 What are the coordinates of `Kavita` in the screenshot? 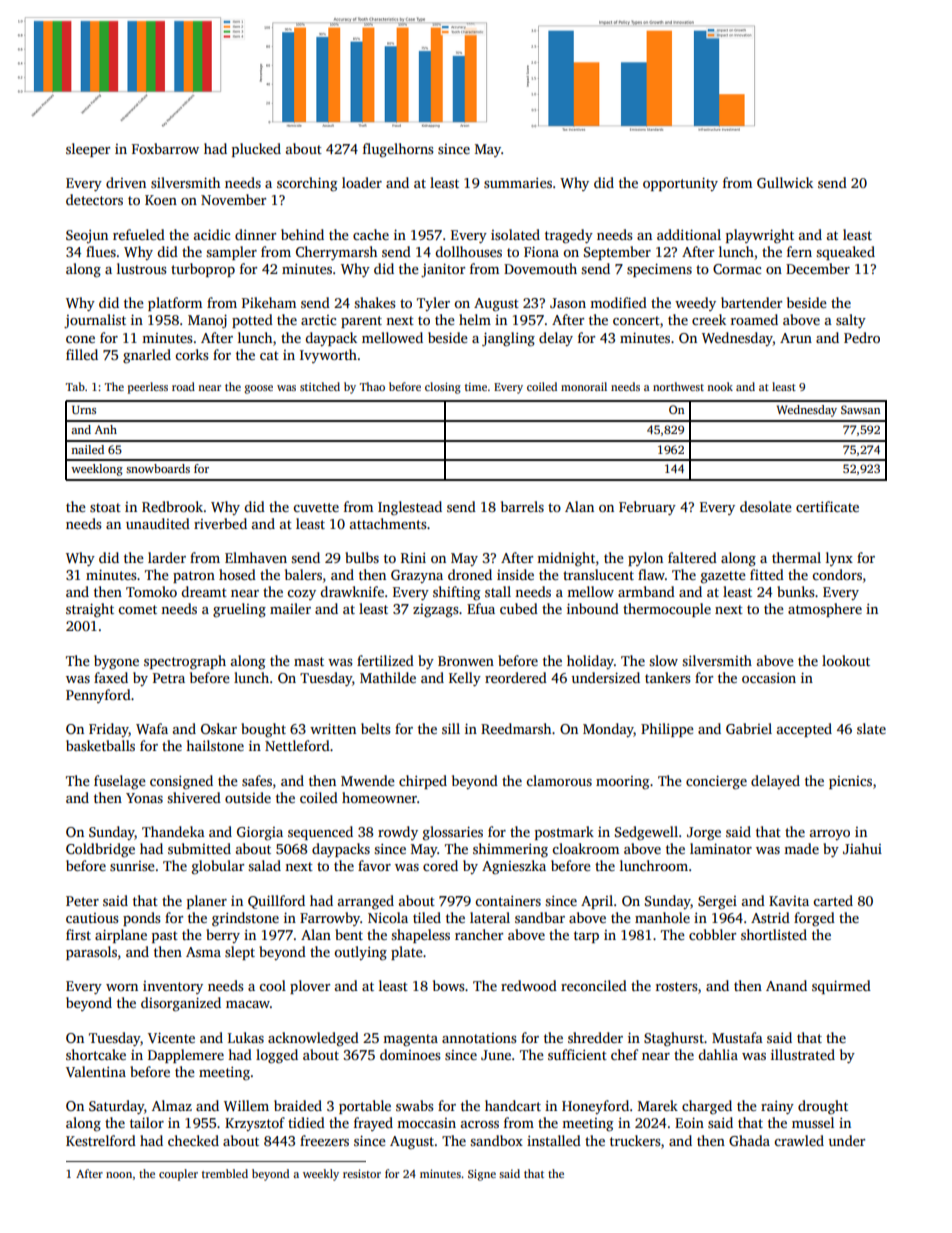 It's located at (789, 901).
